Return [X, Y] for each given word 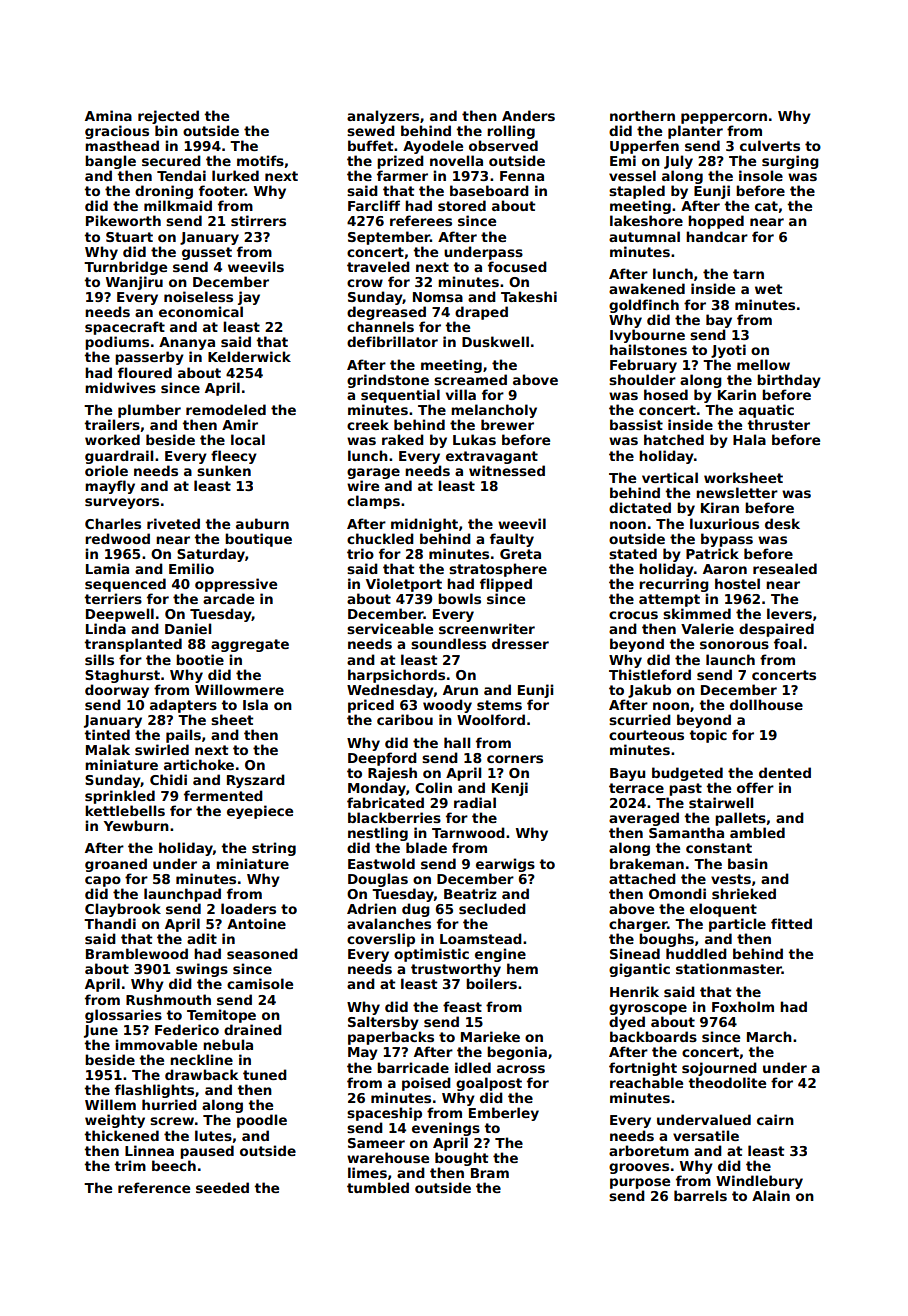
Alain [771, 1195]
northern [642, 115]
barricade [413, 1067]
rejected [168, 117]
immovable [156, 1044]
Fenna [522, 176]
